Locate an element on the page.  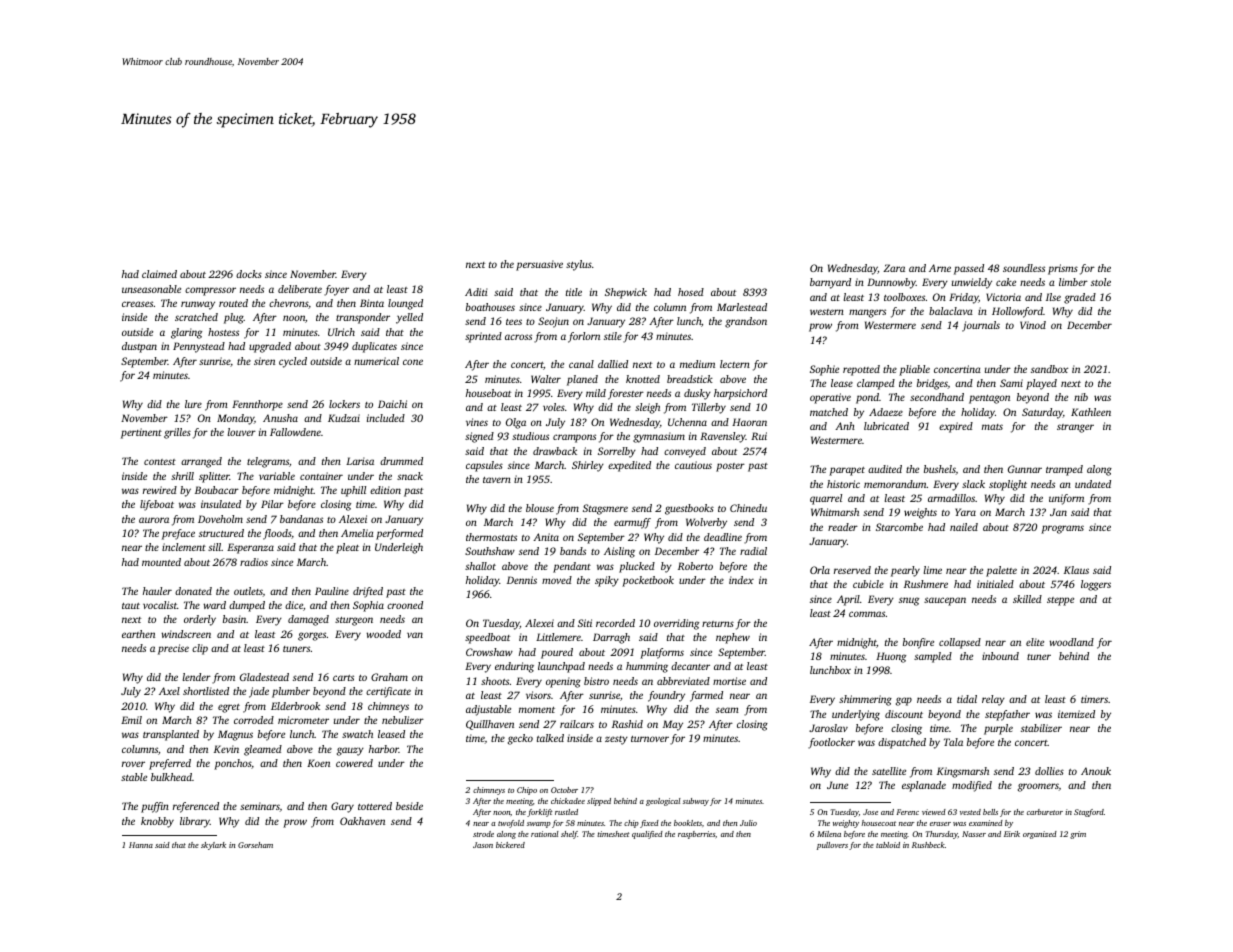
aurora is located at coordinates (154, 520).
